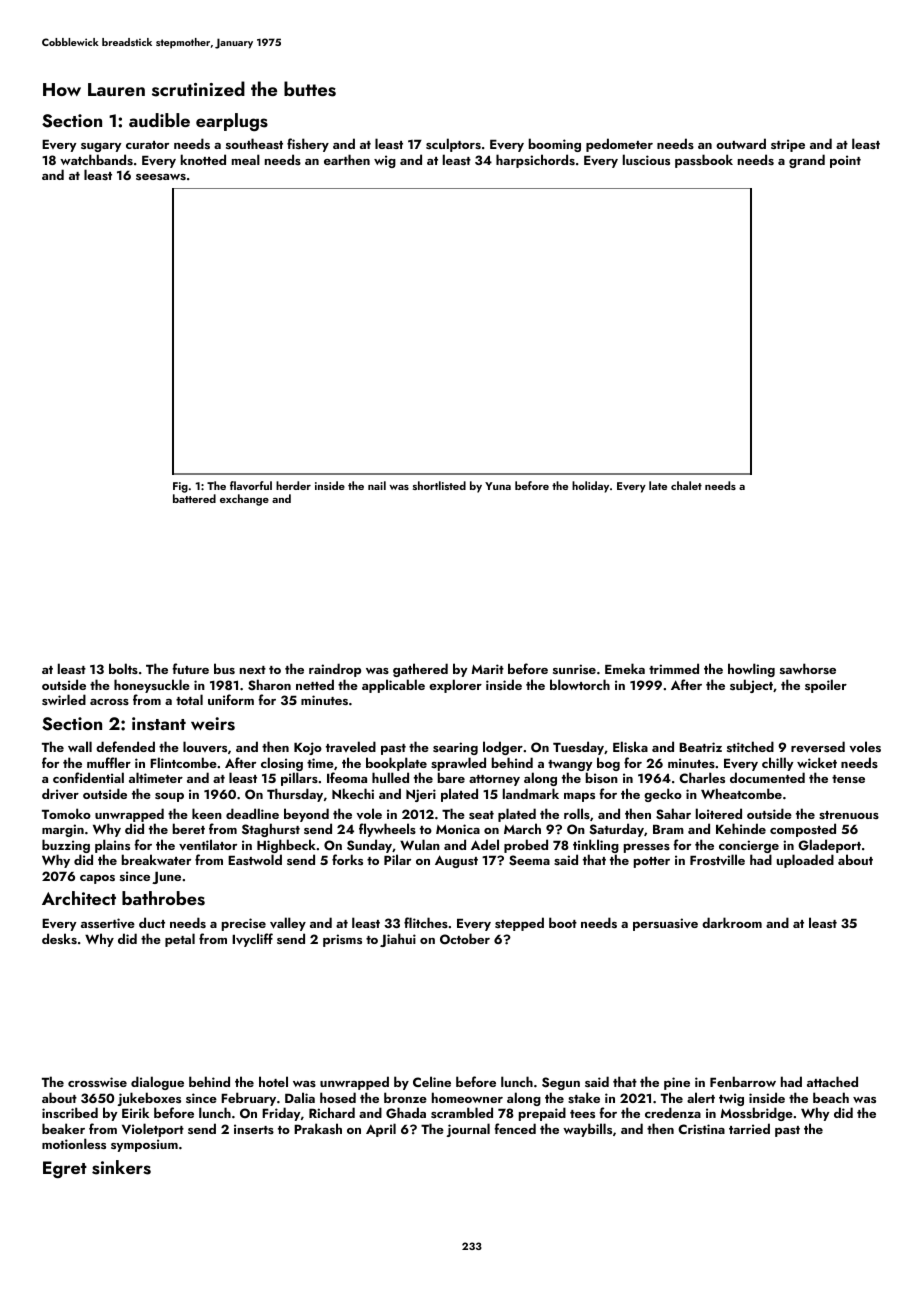 This screenshot has width=924, height=1308. Describe the element at coordinates (338, 1097) in the screenshot. I see `hosed` at that location.
